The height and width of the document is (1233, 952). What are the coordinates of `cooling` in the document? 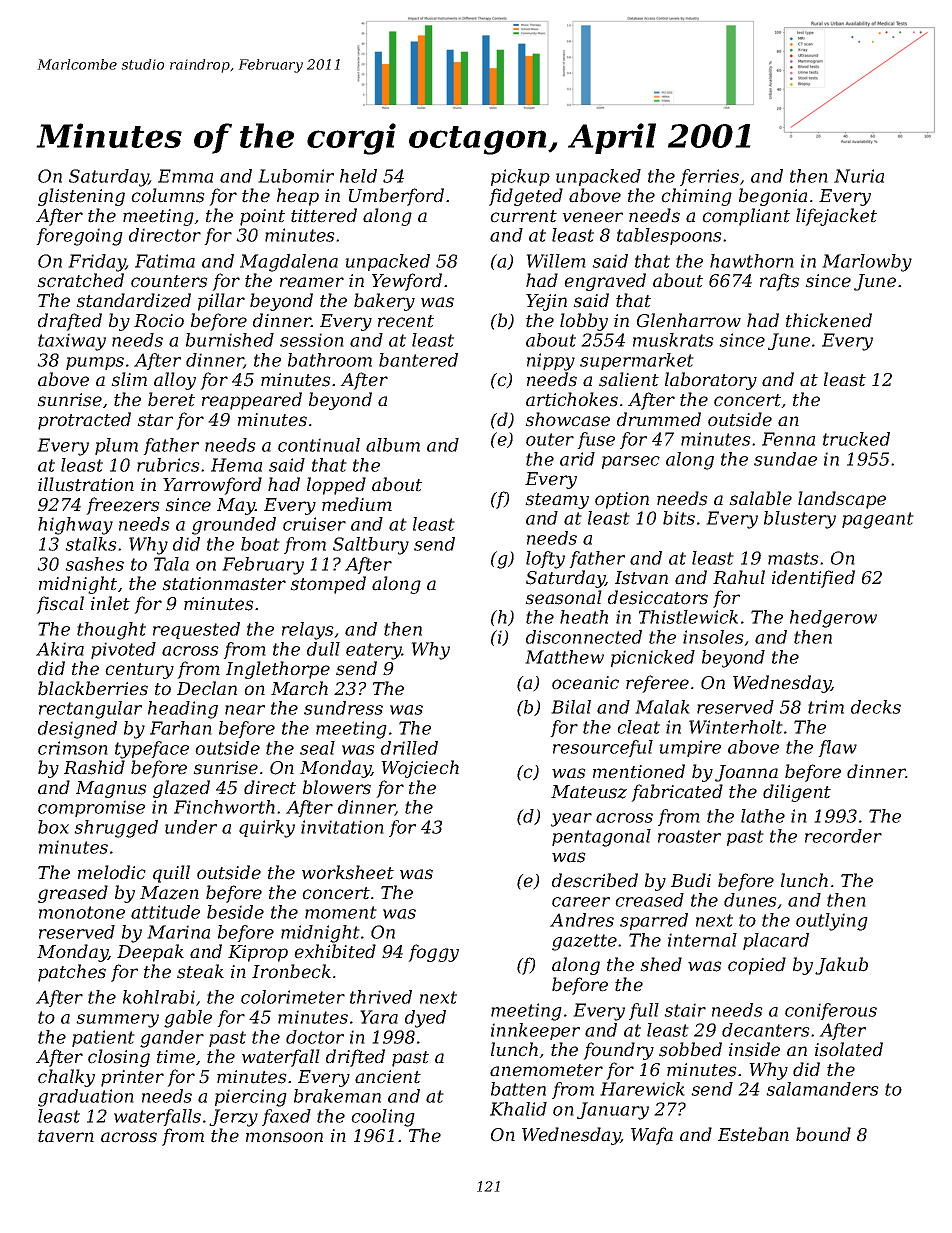 It's located at (383, 1118).
